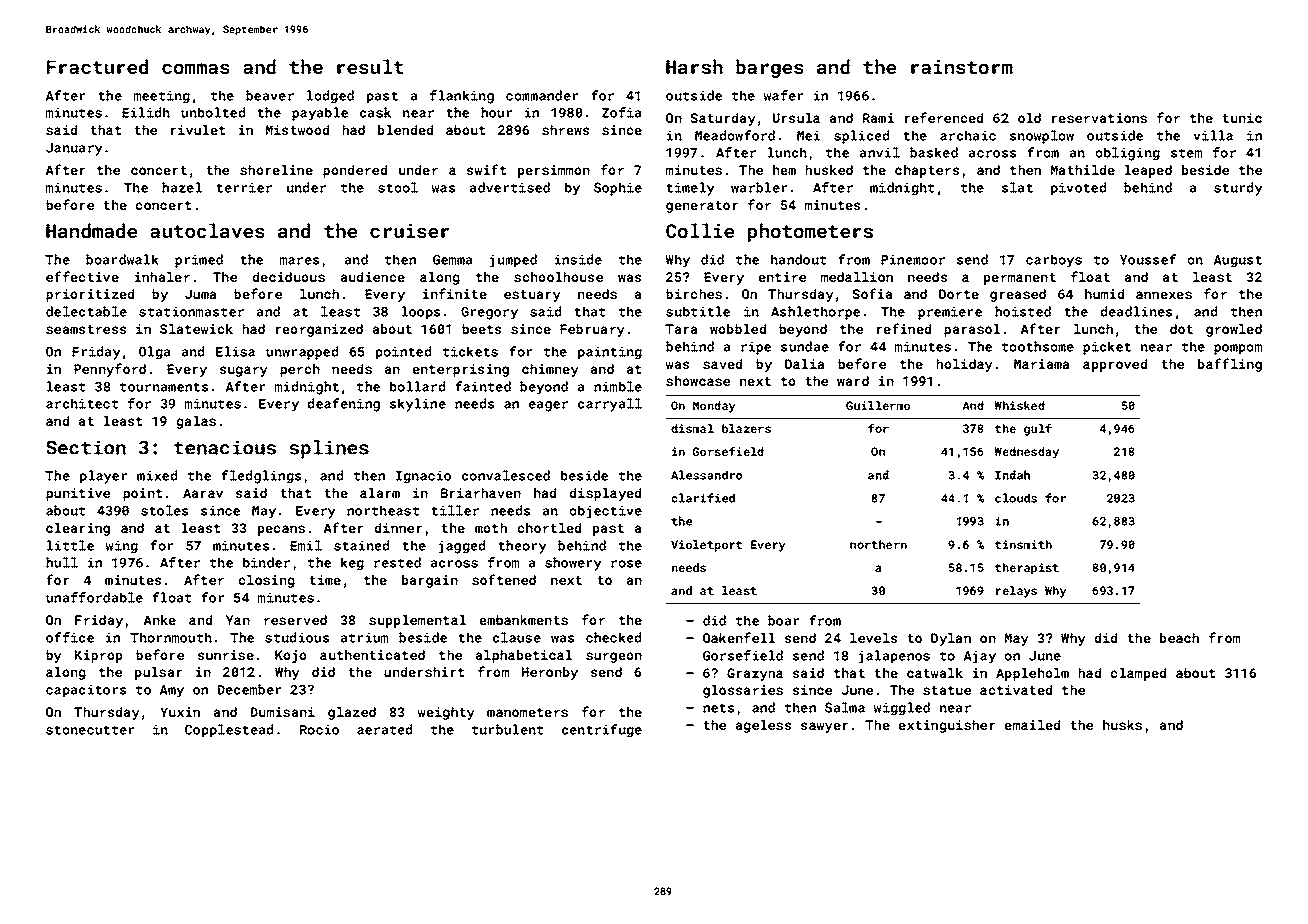  What do you see at coordinates (614, 657) in the screenshot?
I see `surgeon` at bounding box center [614, 657].
